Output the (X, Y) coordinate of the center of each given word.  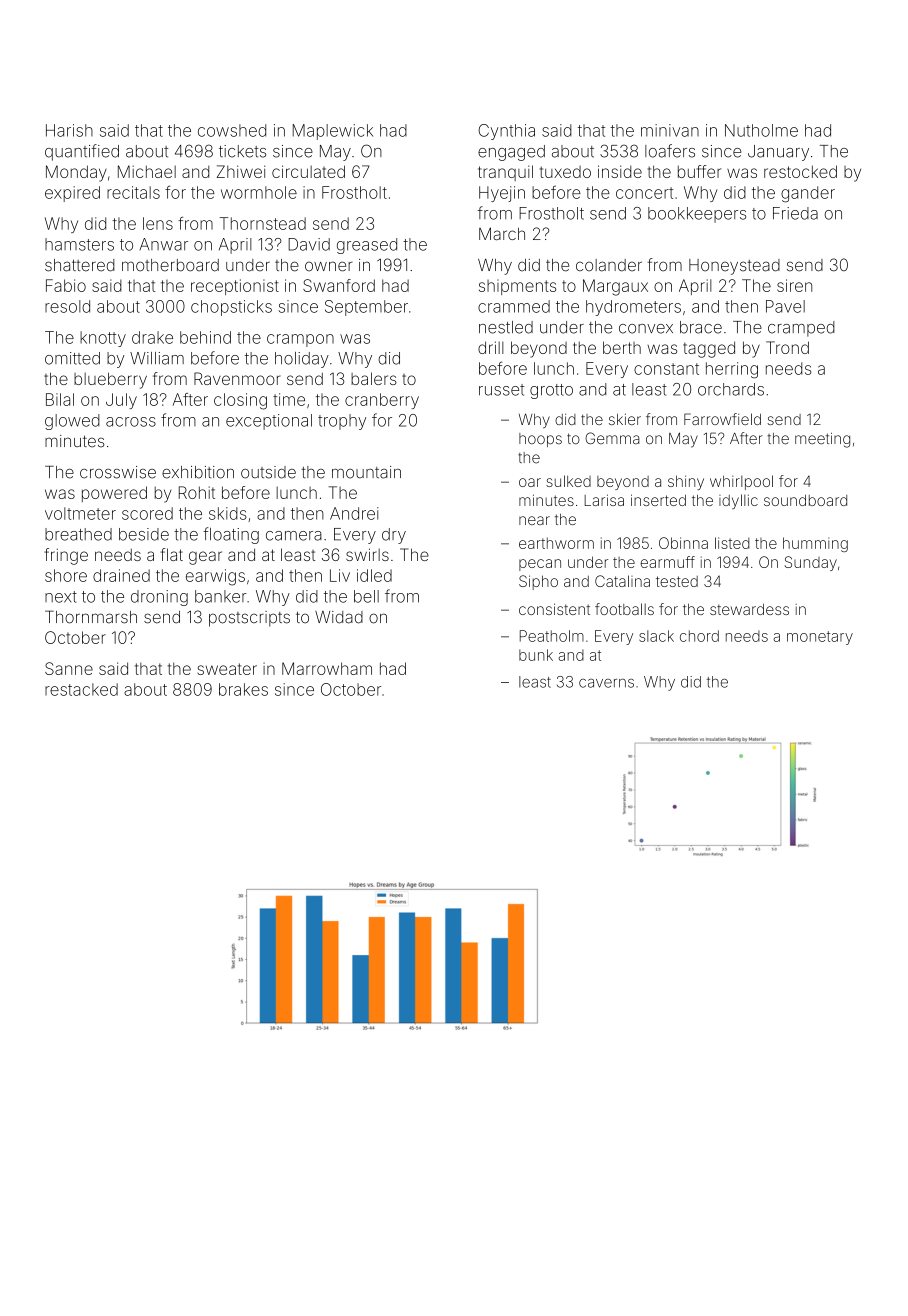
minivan (670, 130)
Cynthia (506, 132)
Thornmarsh (91, 617)
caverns (606, 683)
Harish (69, 130)
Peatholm (552, 636)
